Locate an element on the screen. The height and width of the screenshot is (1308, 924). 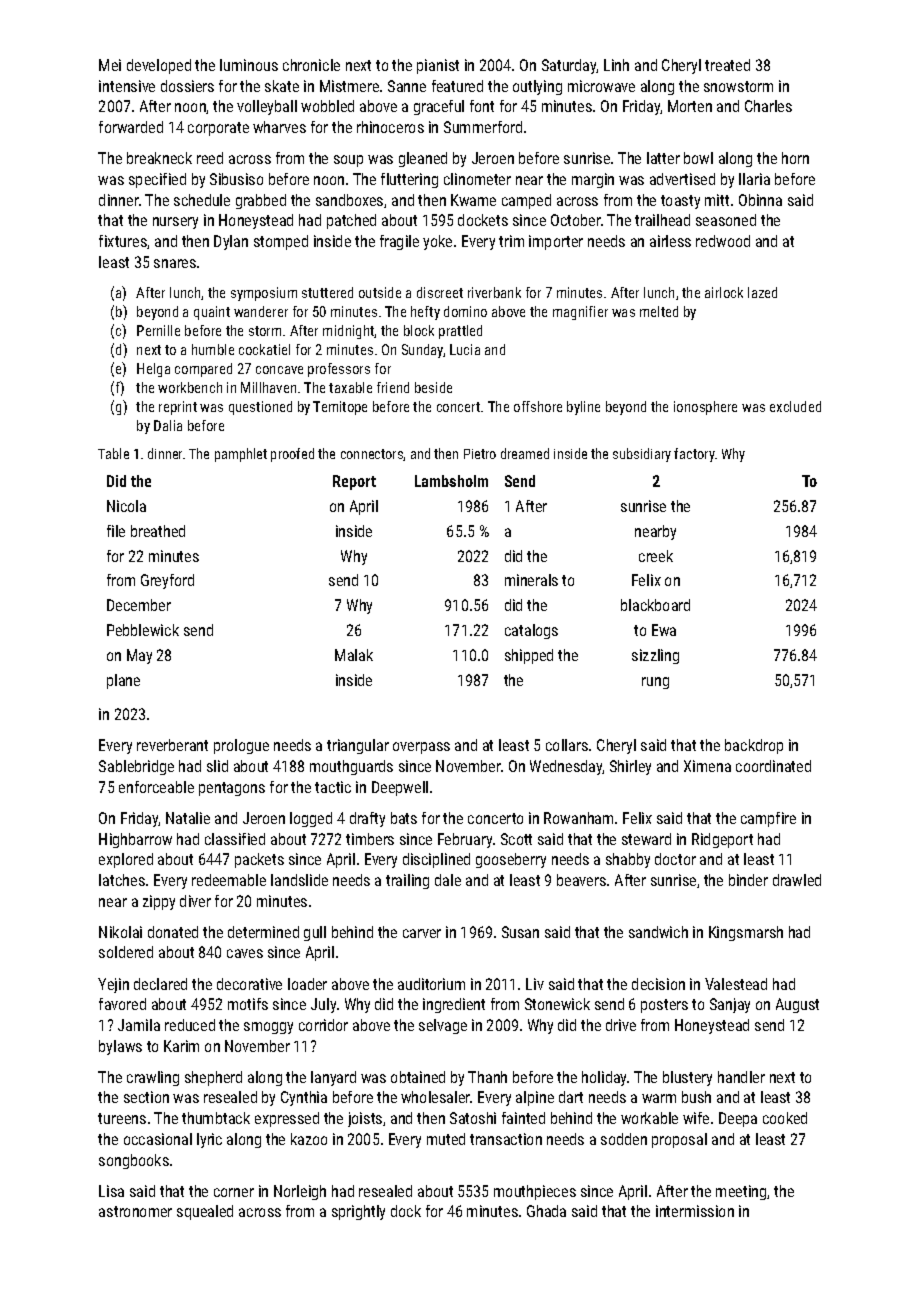
shipped is located at coordinates (529, 656).
